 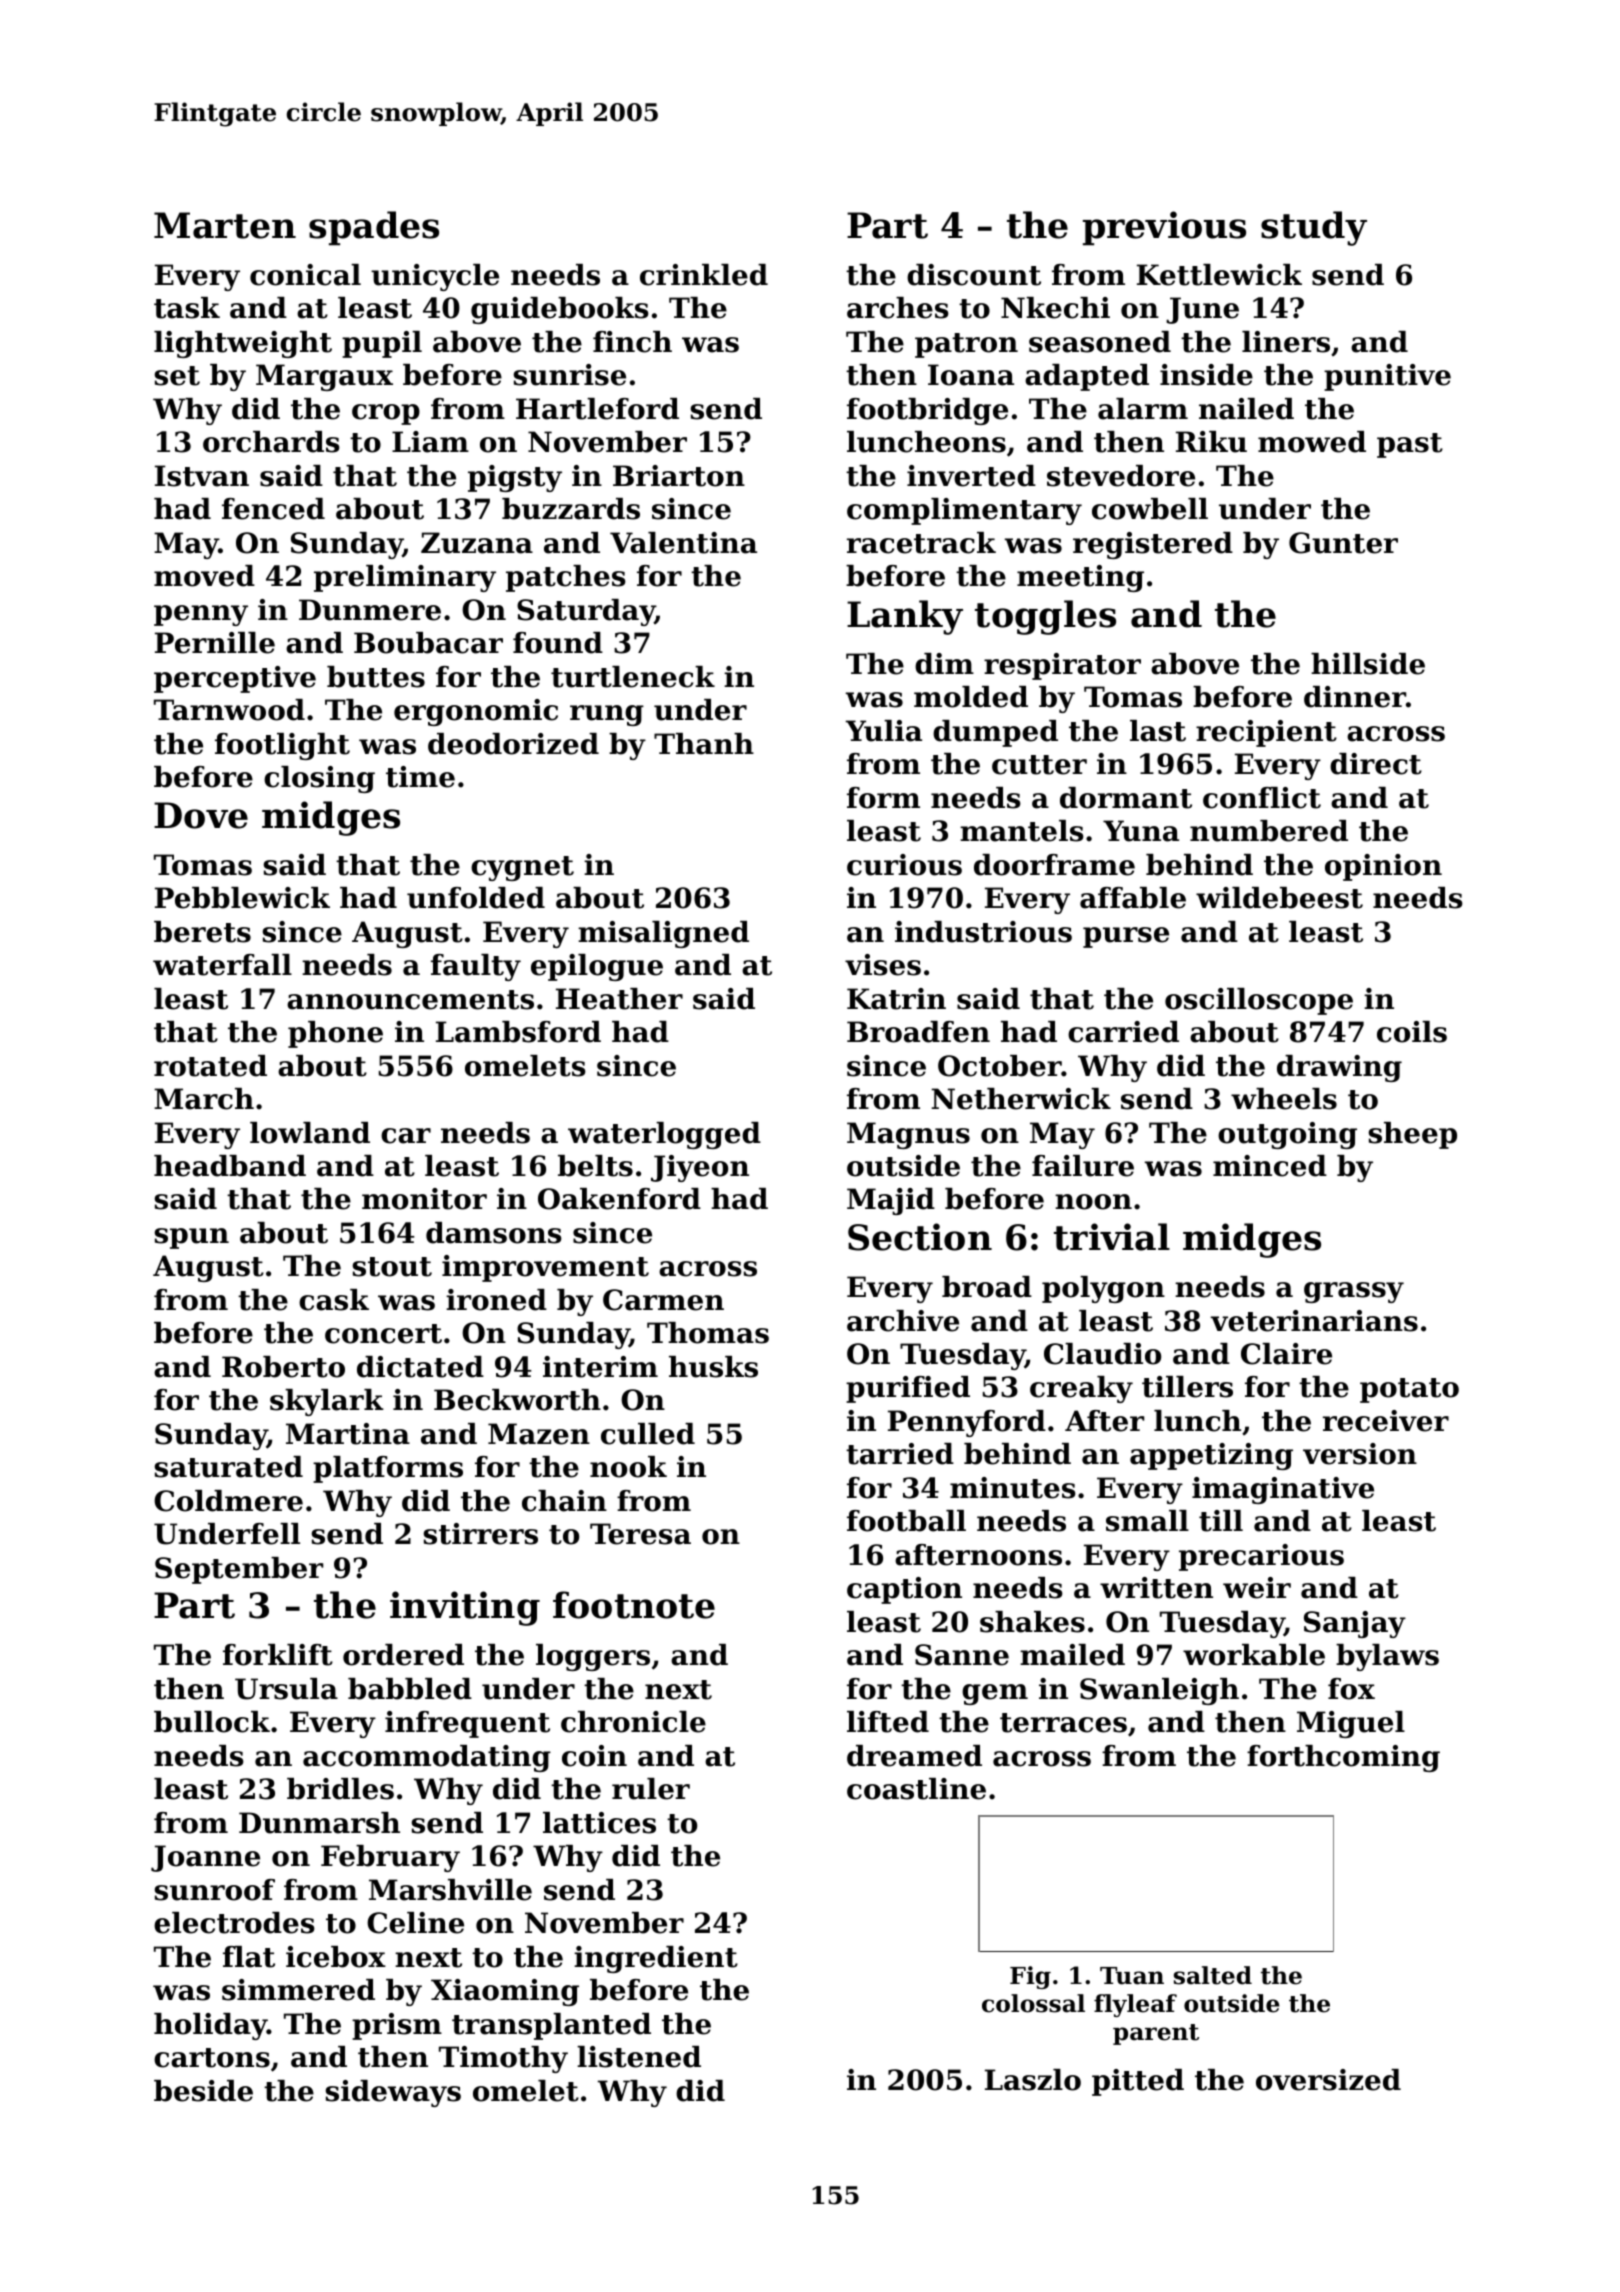 I want to click on Miguel, so click(x=1351, y=1724).
